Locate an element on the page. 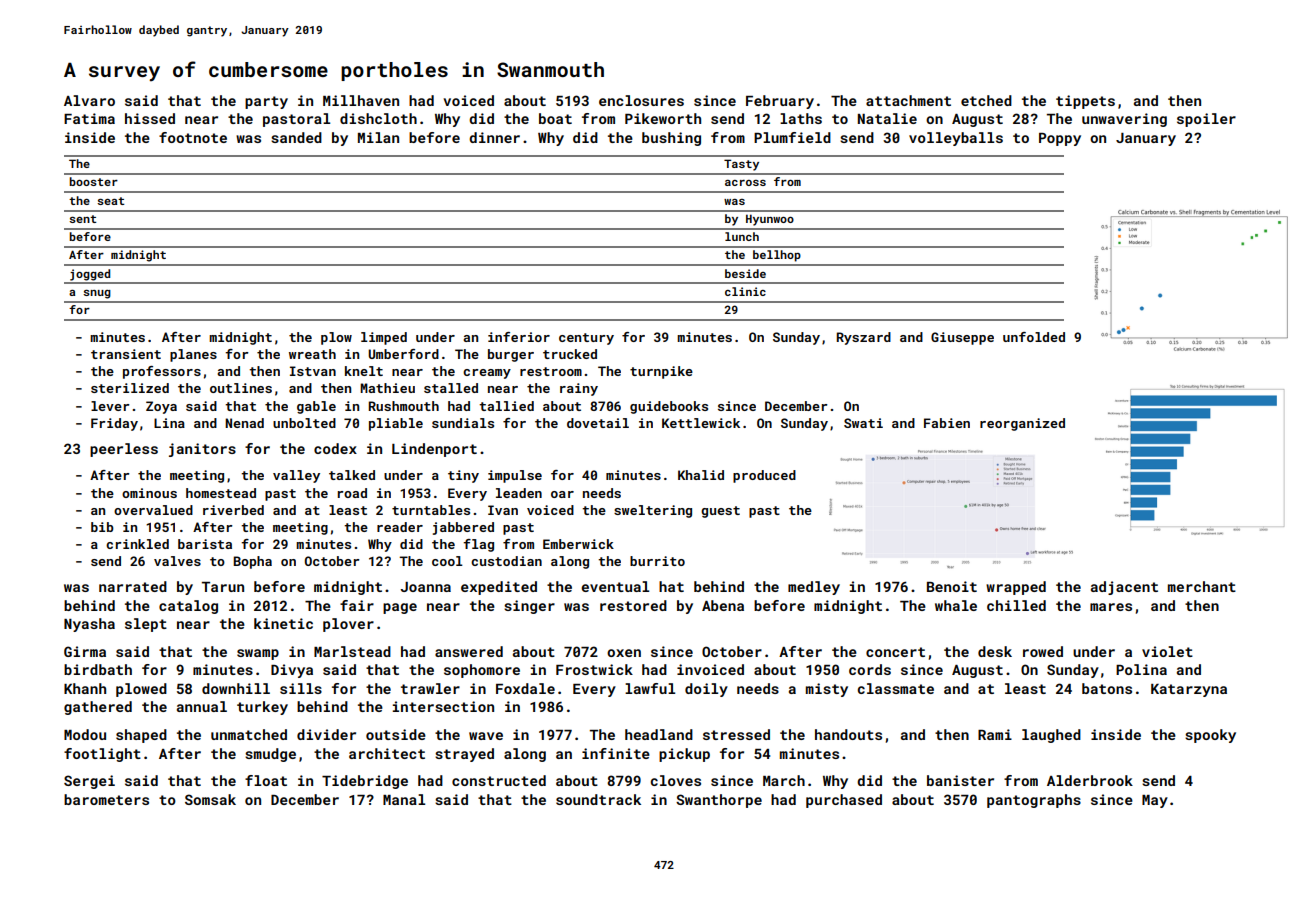  soundtrack is located at coordinates (598, 799).
